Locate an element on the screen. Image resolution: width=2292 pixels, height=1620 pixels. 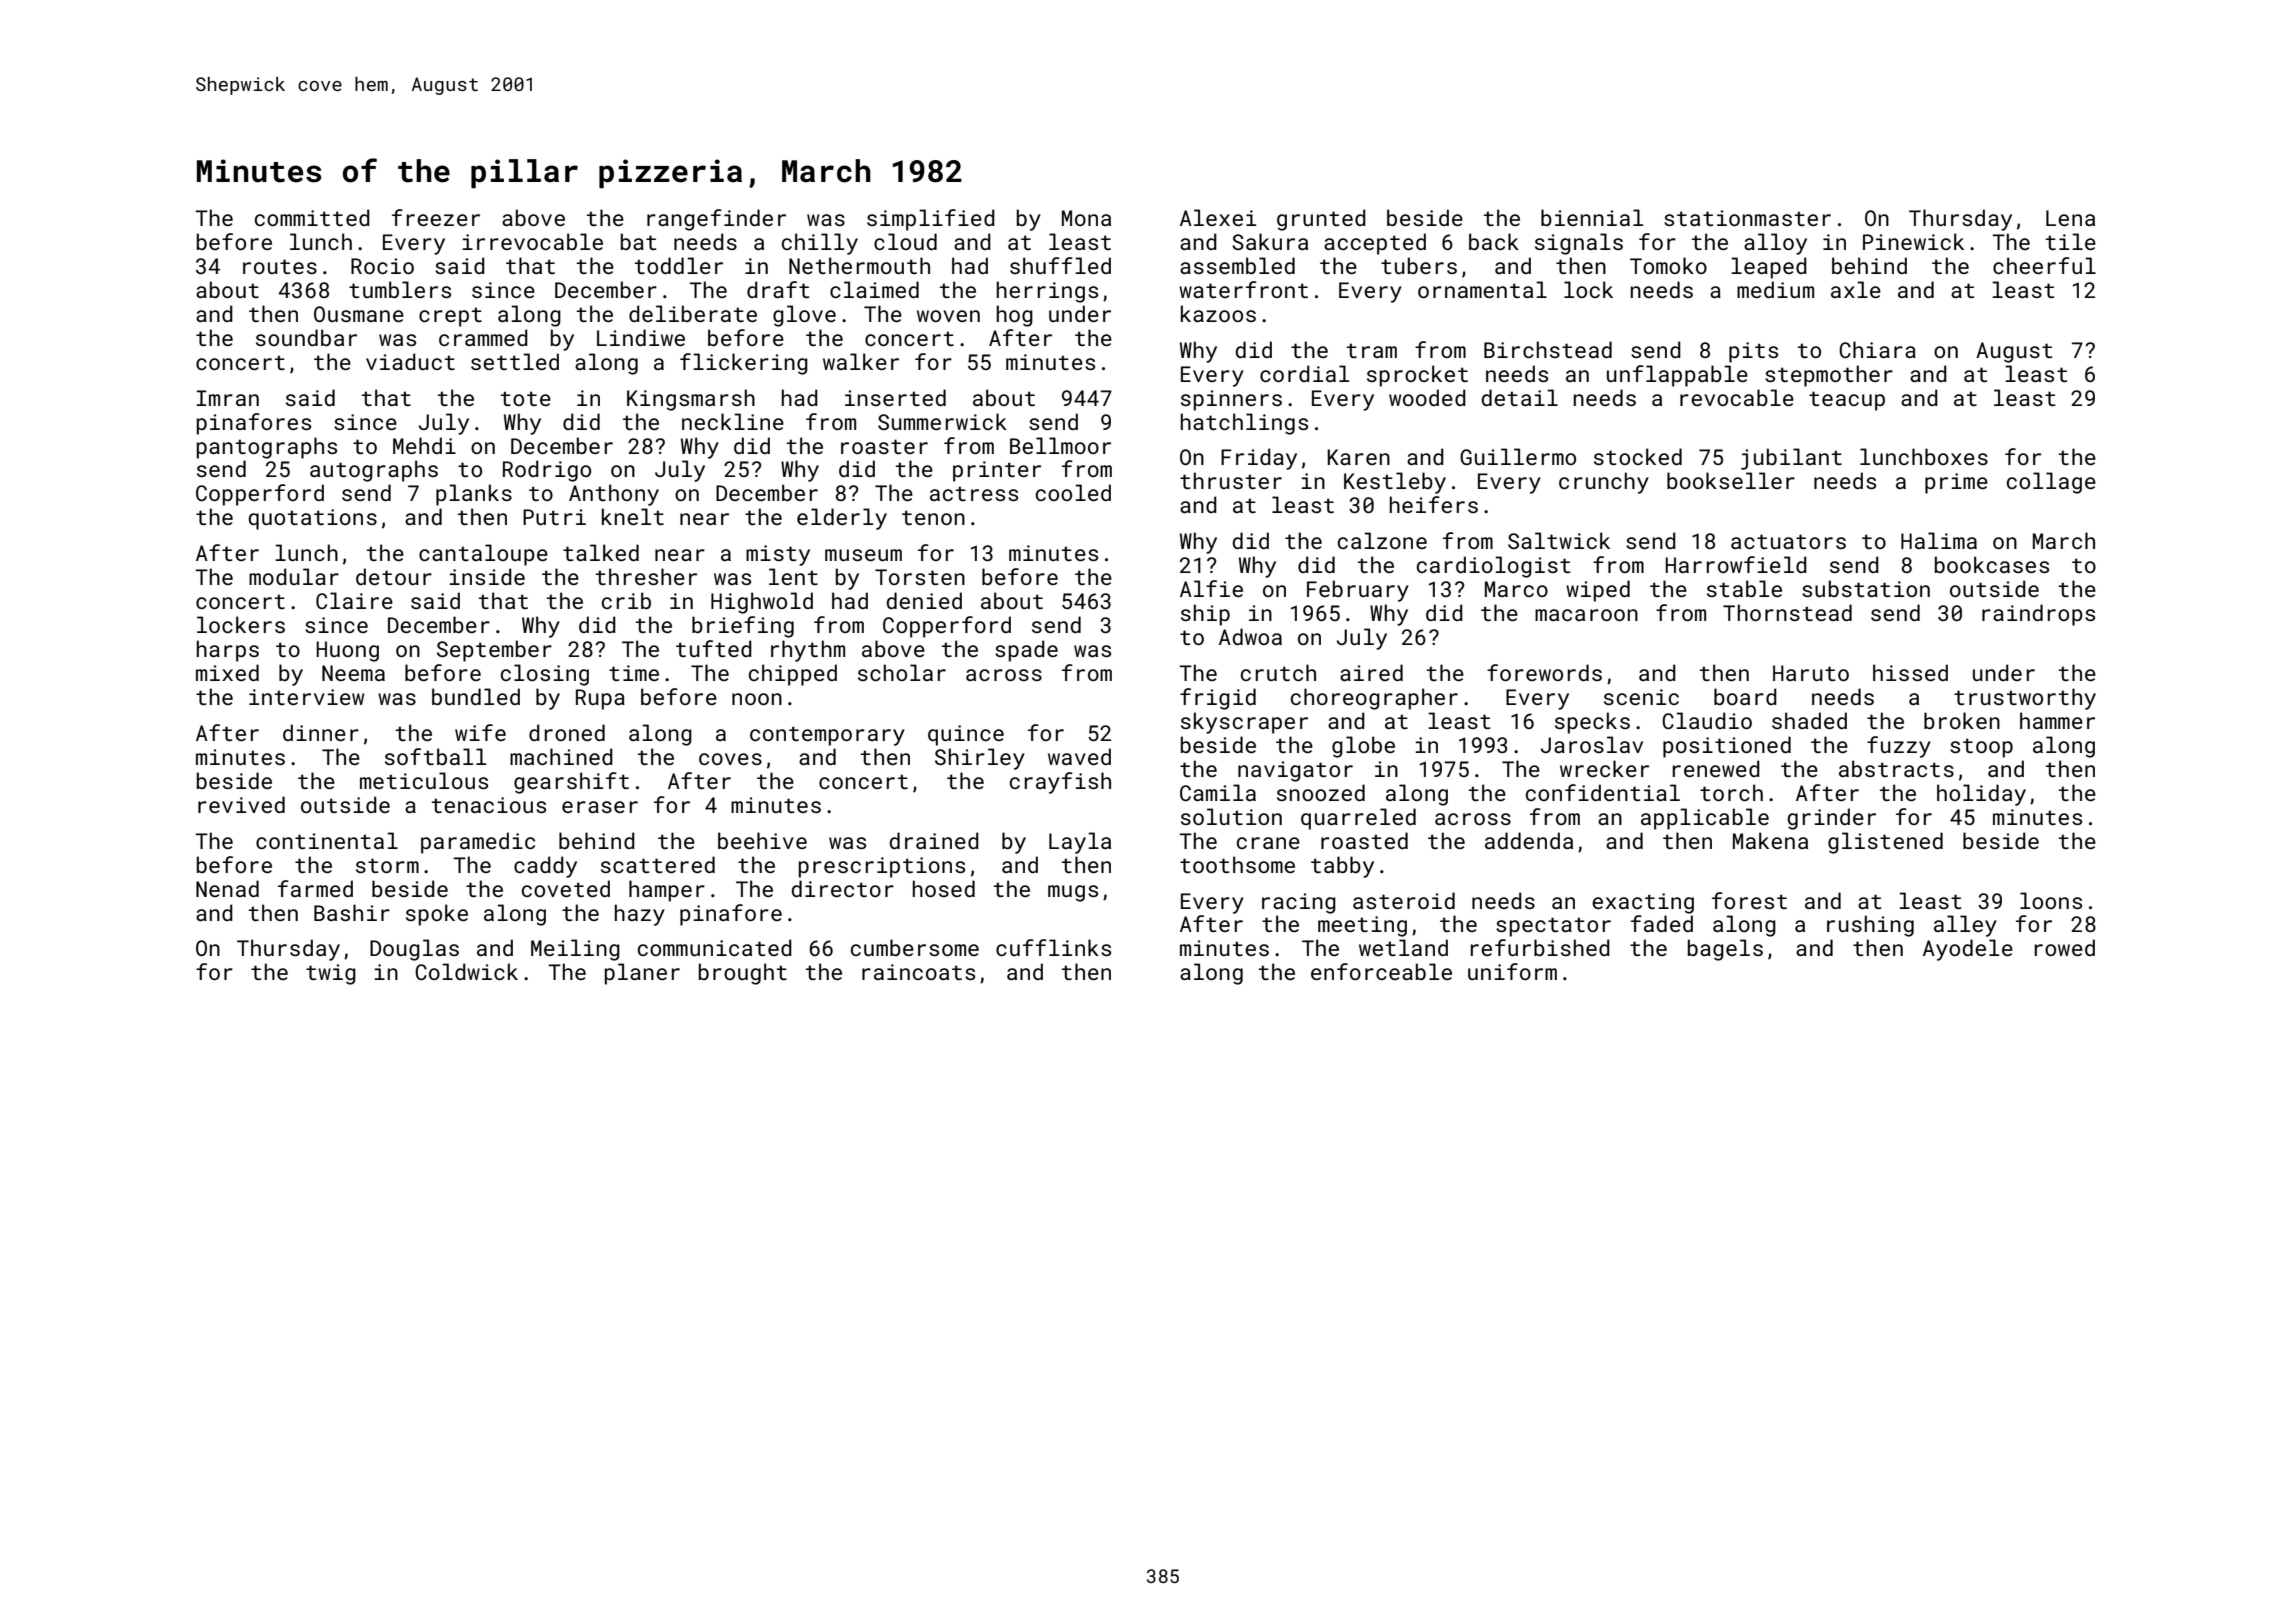
forewords is located at coordinates (1544, 672).
